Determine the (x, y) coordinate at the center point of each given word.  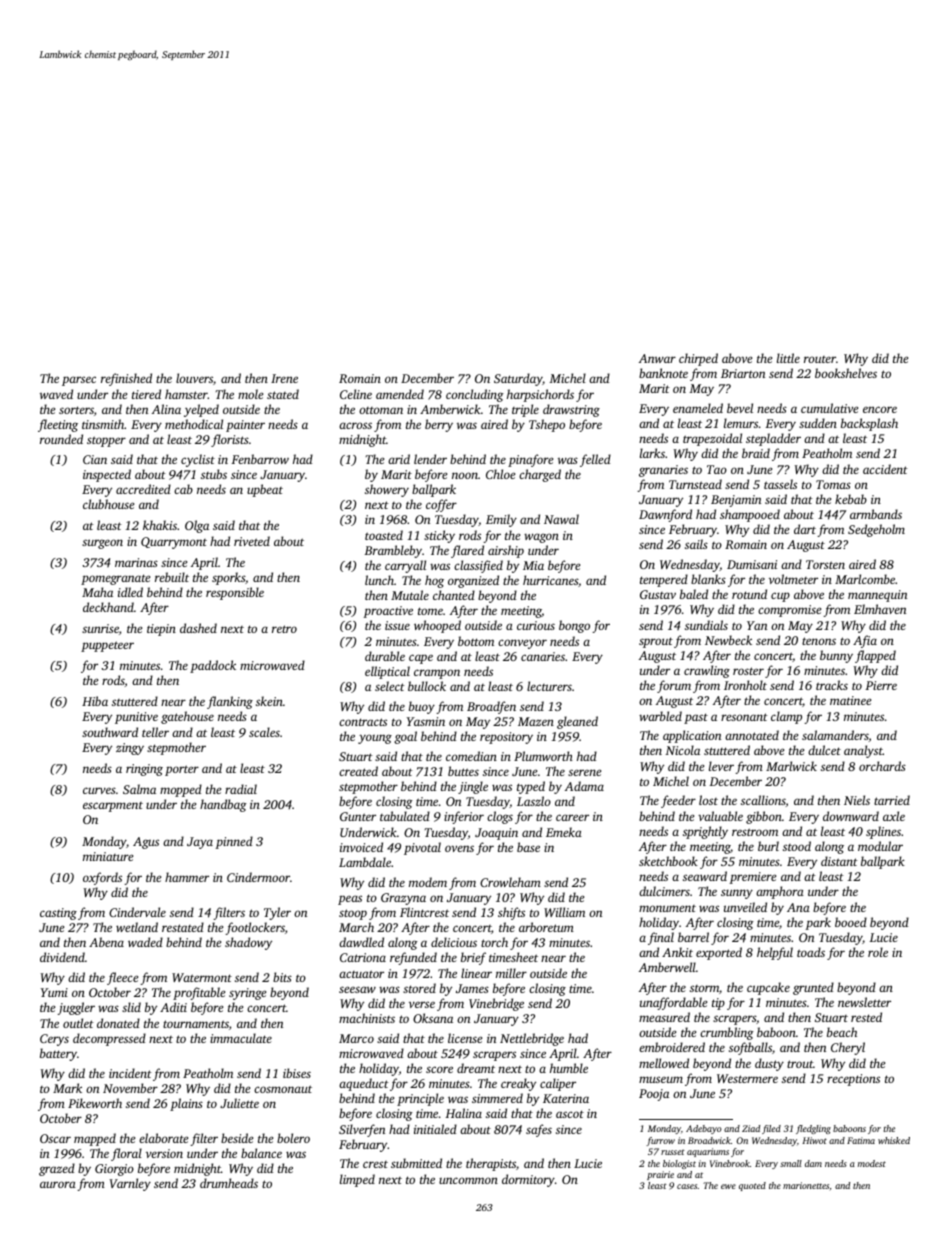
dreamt (476, 1068)
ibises (297, 1073)
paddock (213, 666)
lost (708, 800)
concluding (475, 395)
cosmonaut (283, 1089)
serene (584, 772)
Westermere (747, 1078)
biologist (679, 1164)
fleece (122, 978)
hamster (186, 394)
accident (885, 469)
